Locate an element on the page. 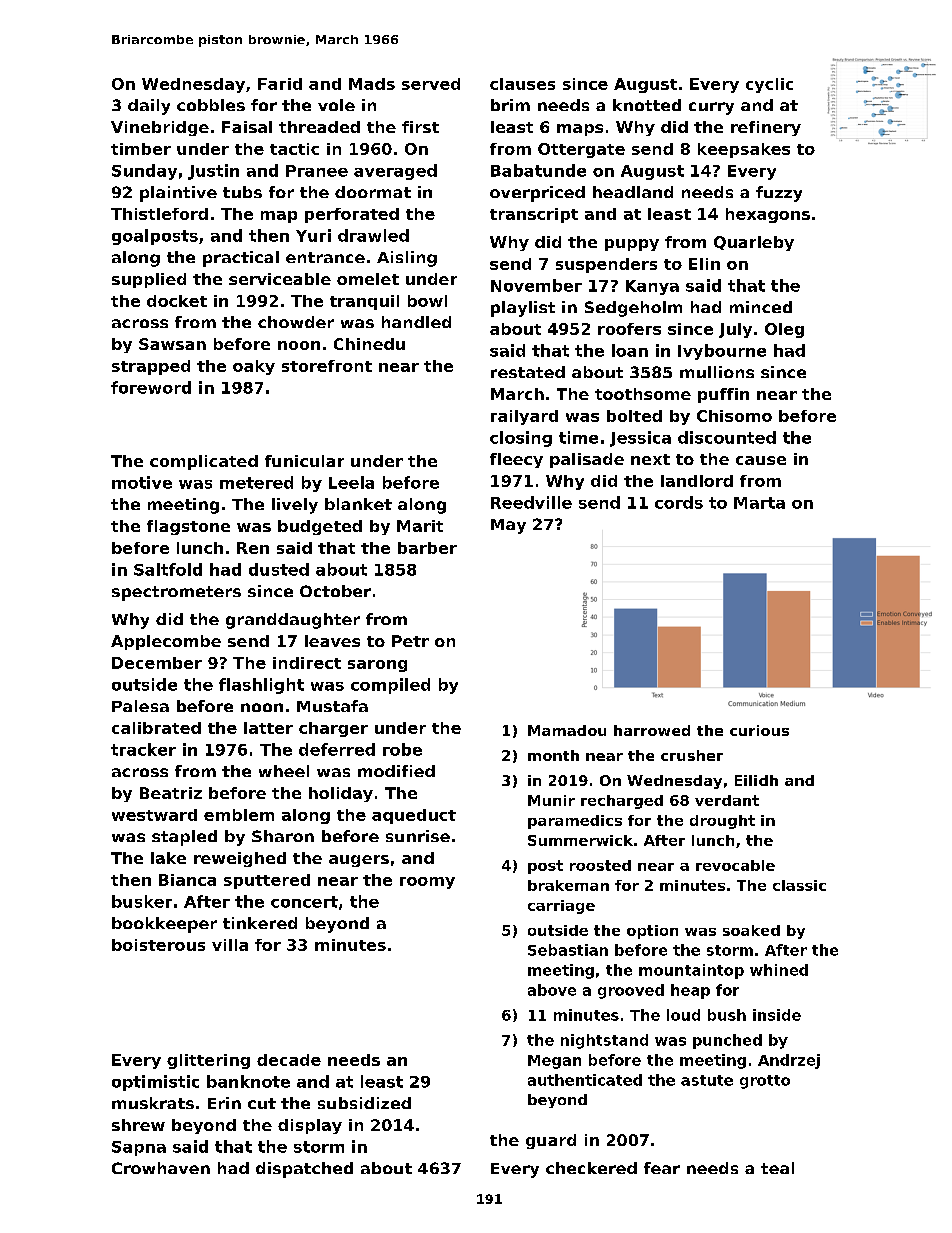  served is located at coordinates (431, 84).
